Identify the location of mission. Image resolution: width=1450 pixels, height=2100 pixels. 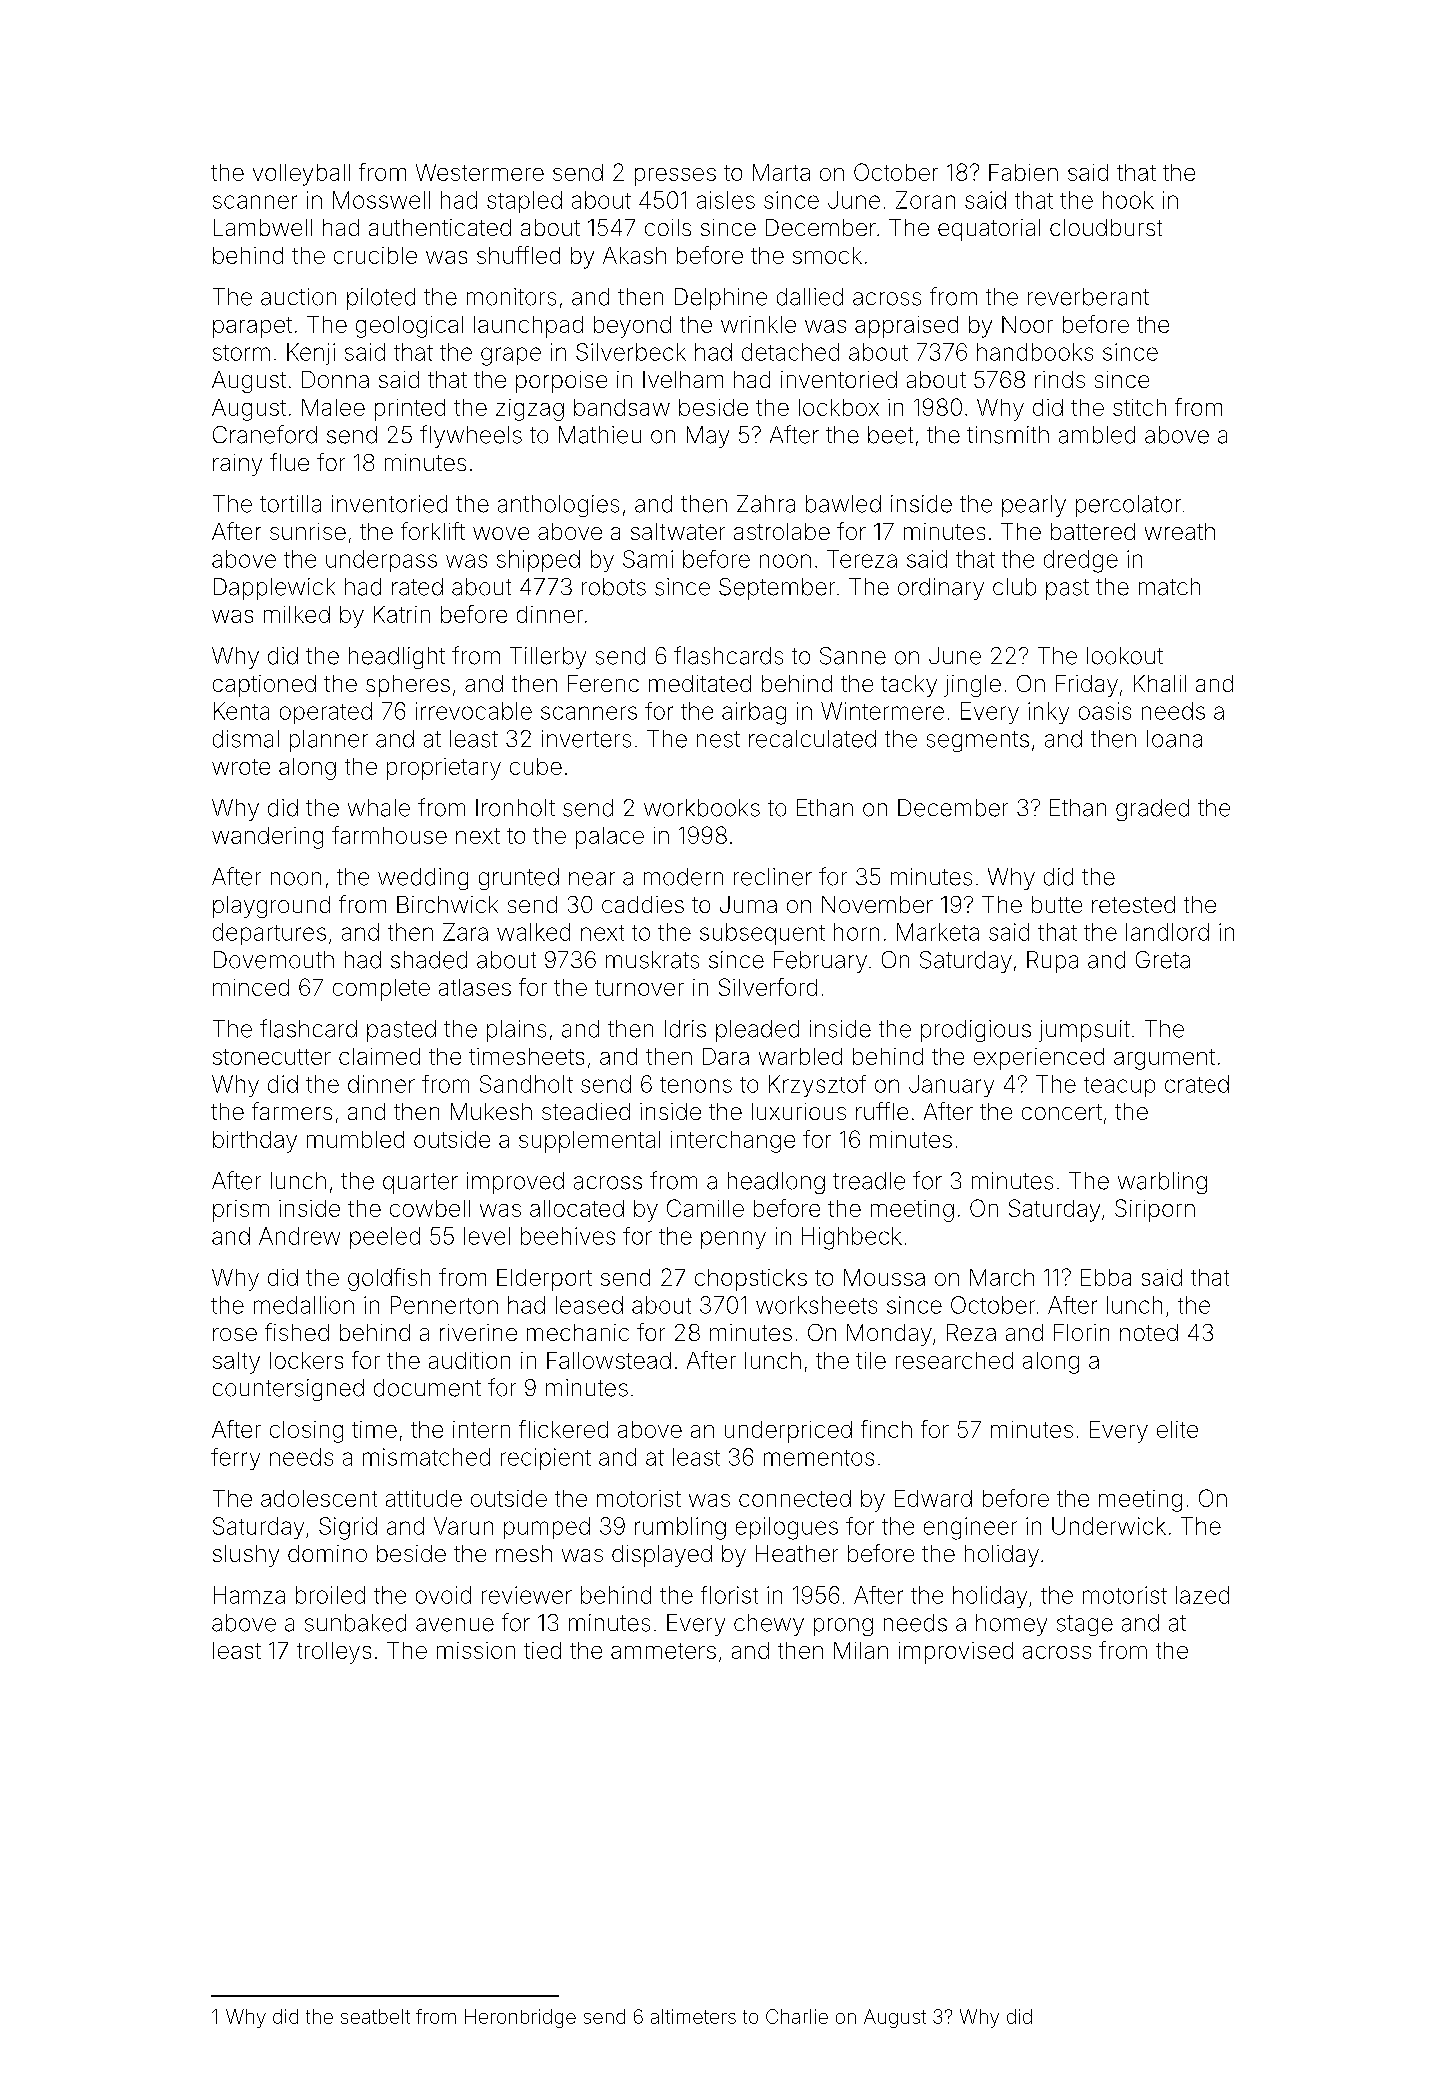
(476, 1650).
